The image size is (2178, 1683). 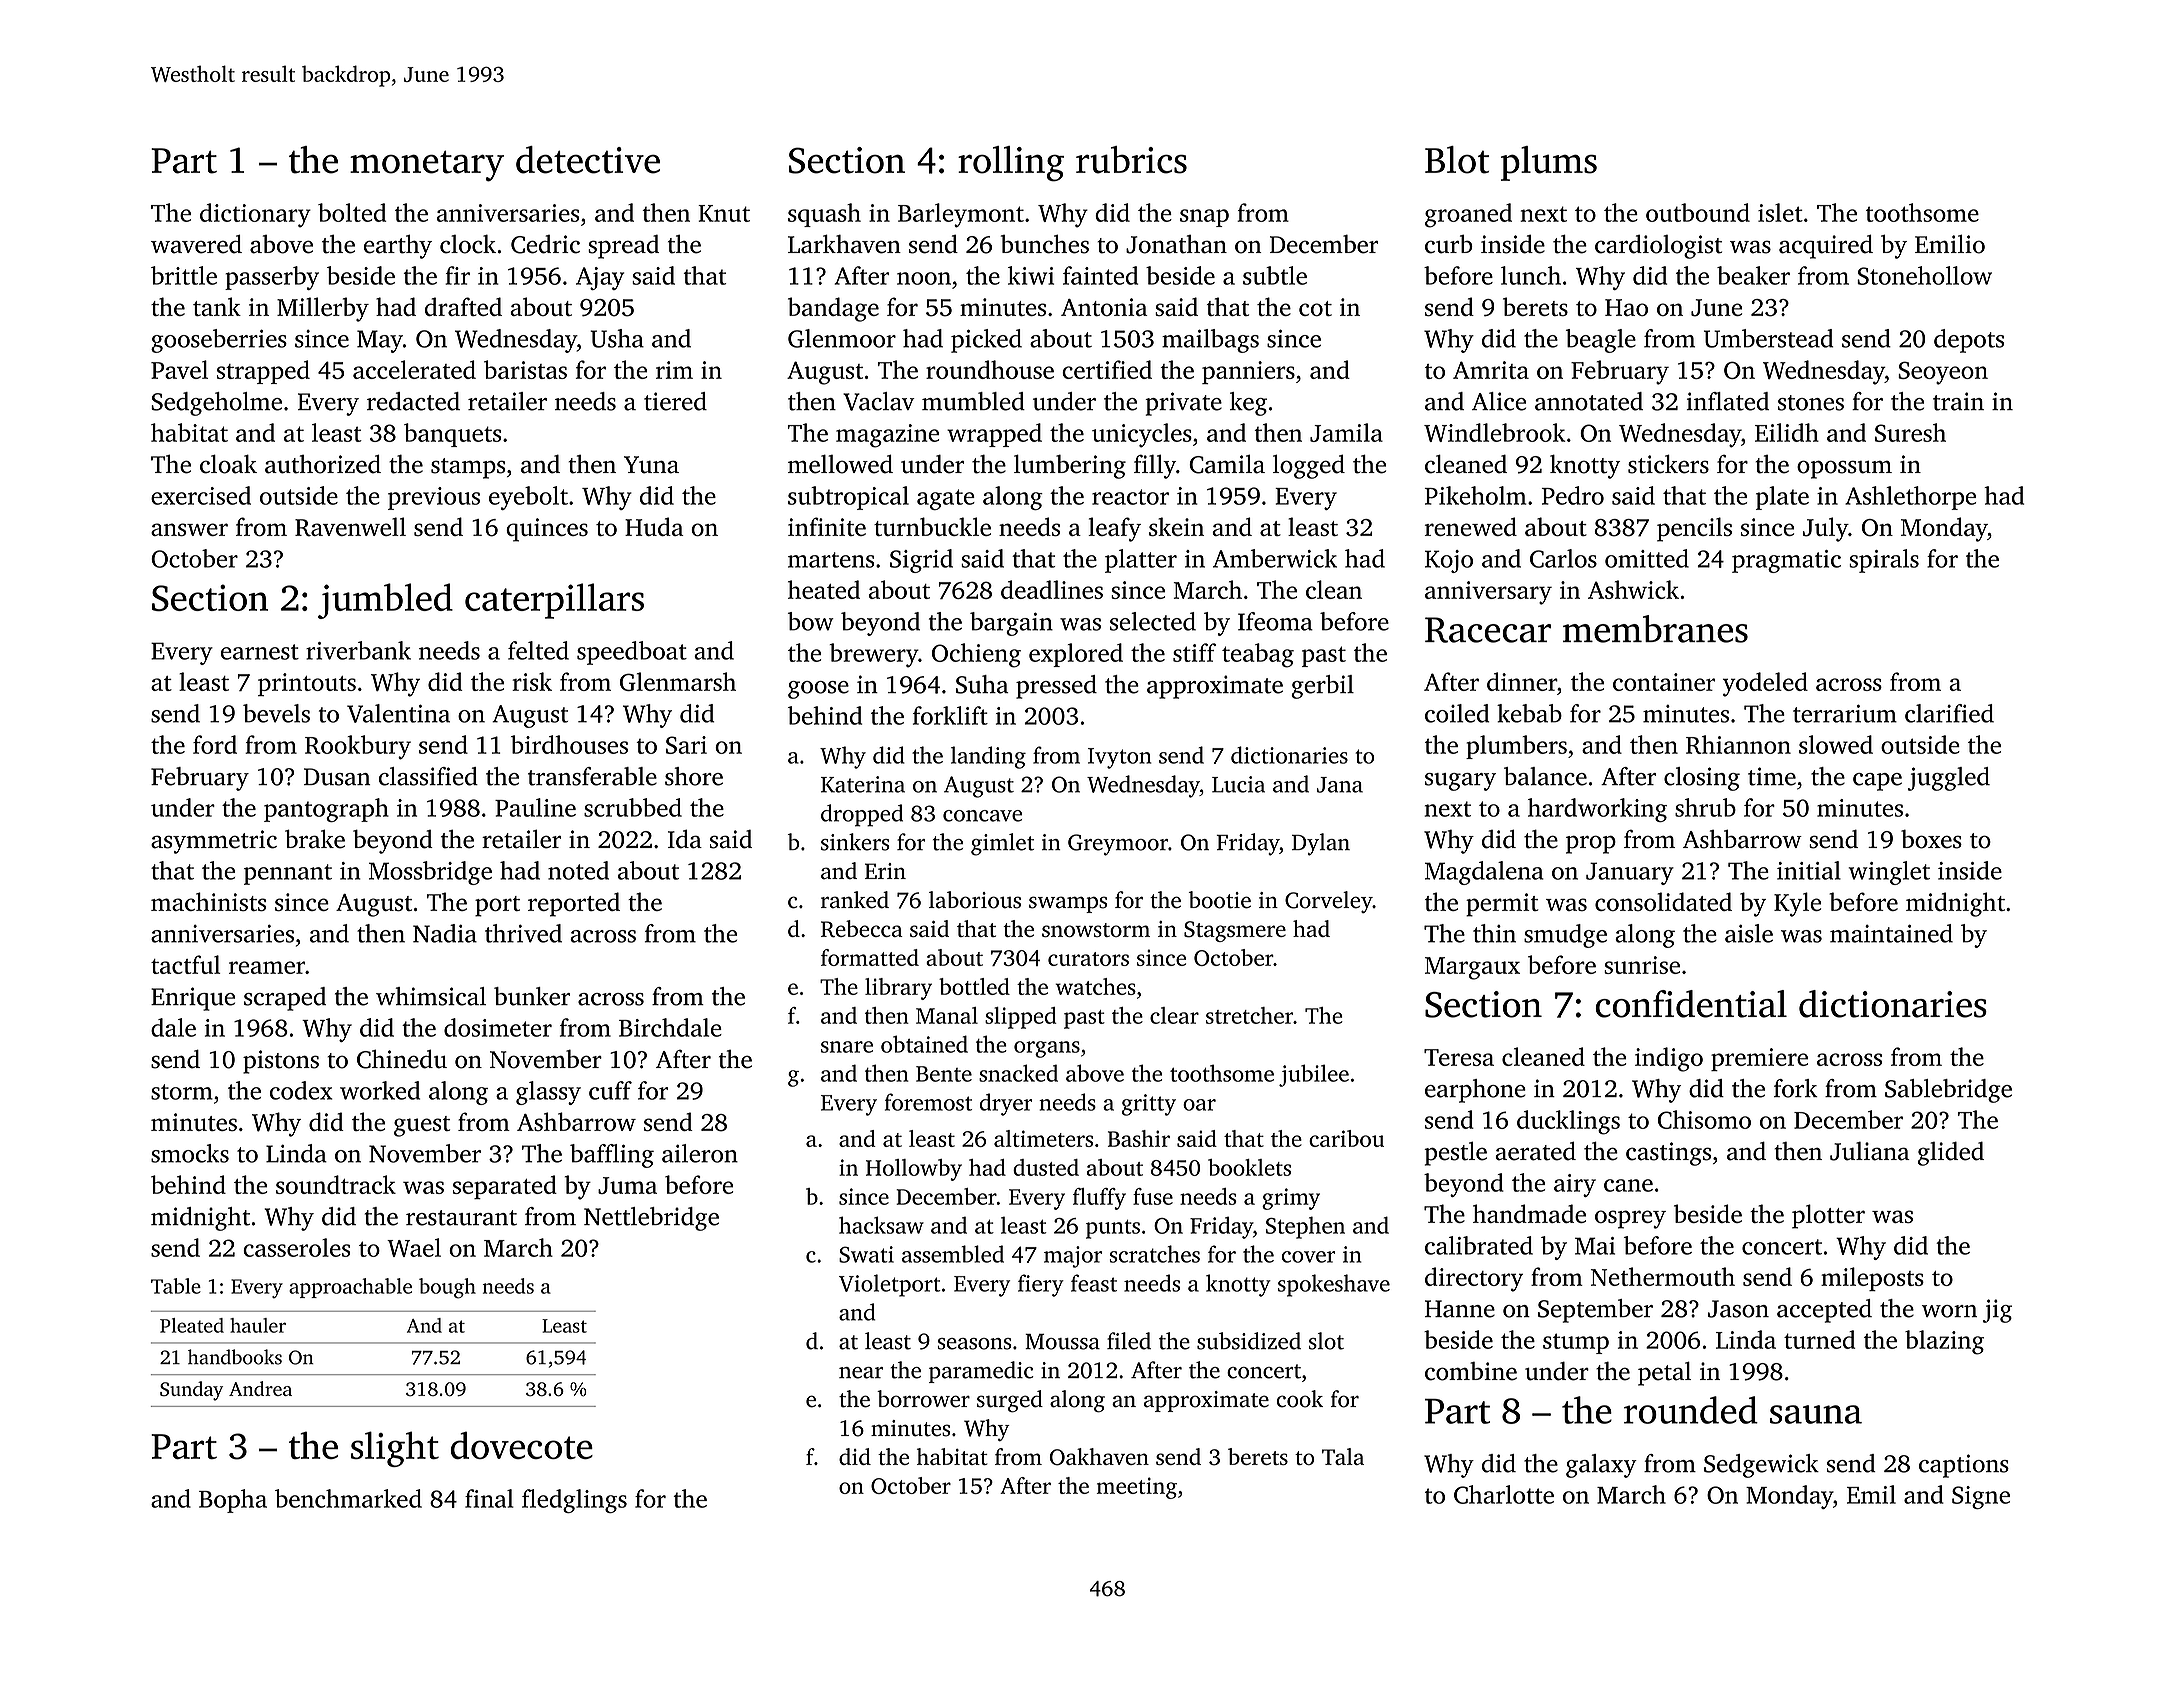 I want to click on skein, so click(x=1176, y=526).
